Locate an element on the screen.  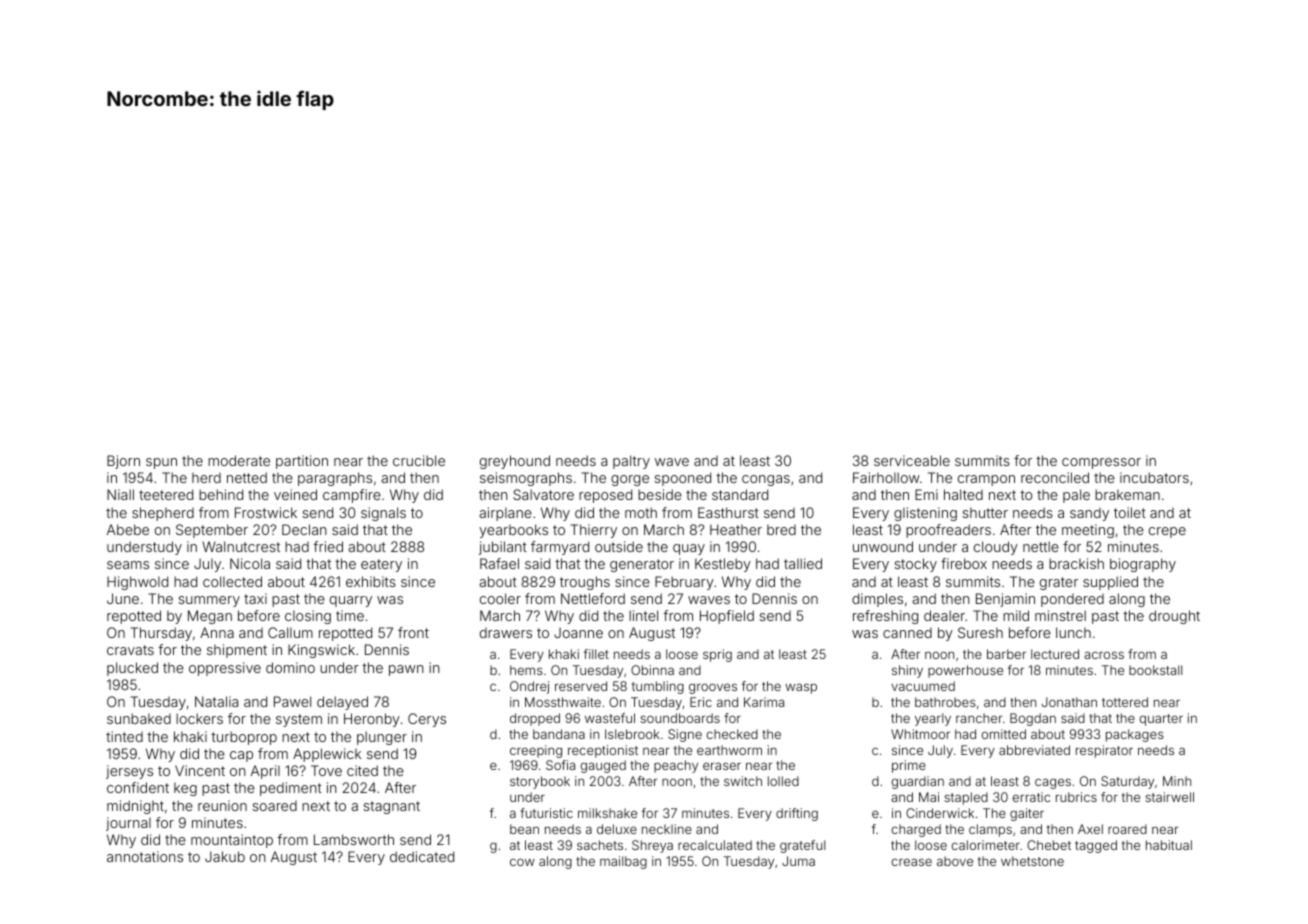
unwound is located at coordinates (883, 546).
